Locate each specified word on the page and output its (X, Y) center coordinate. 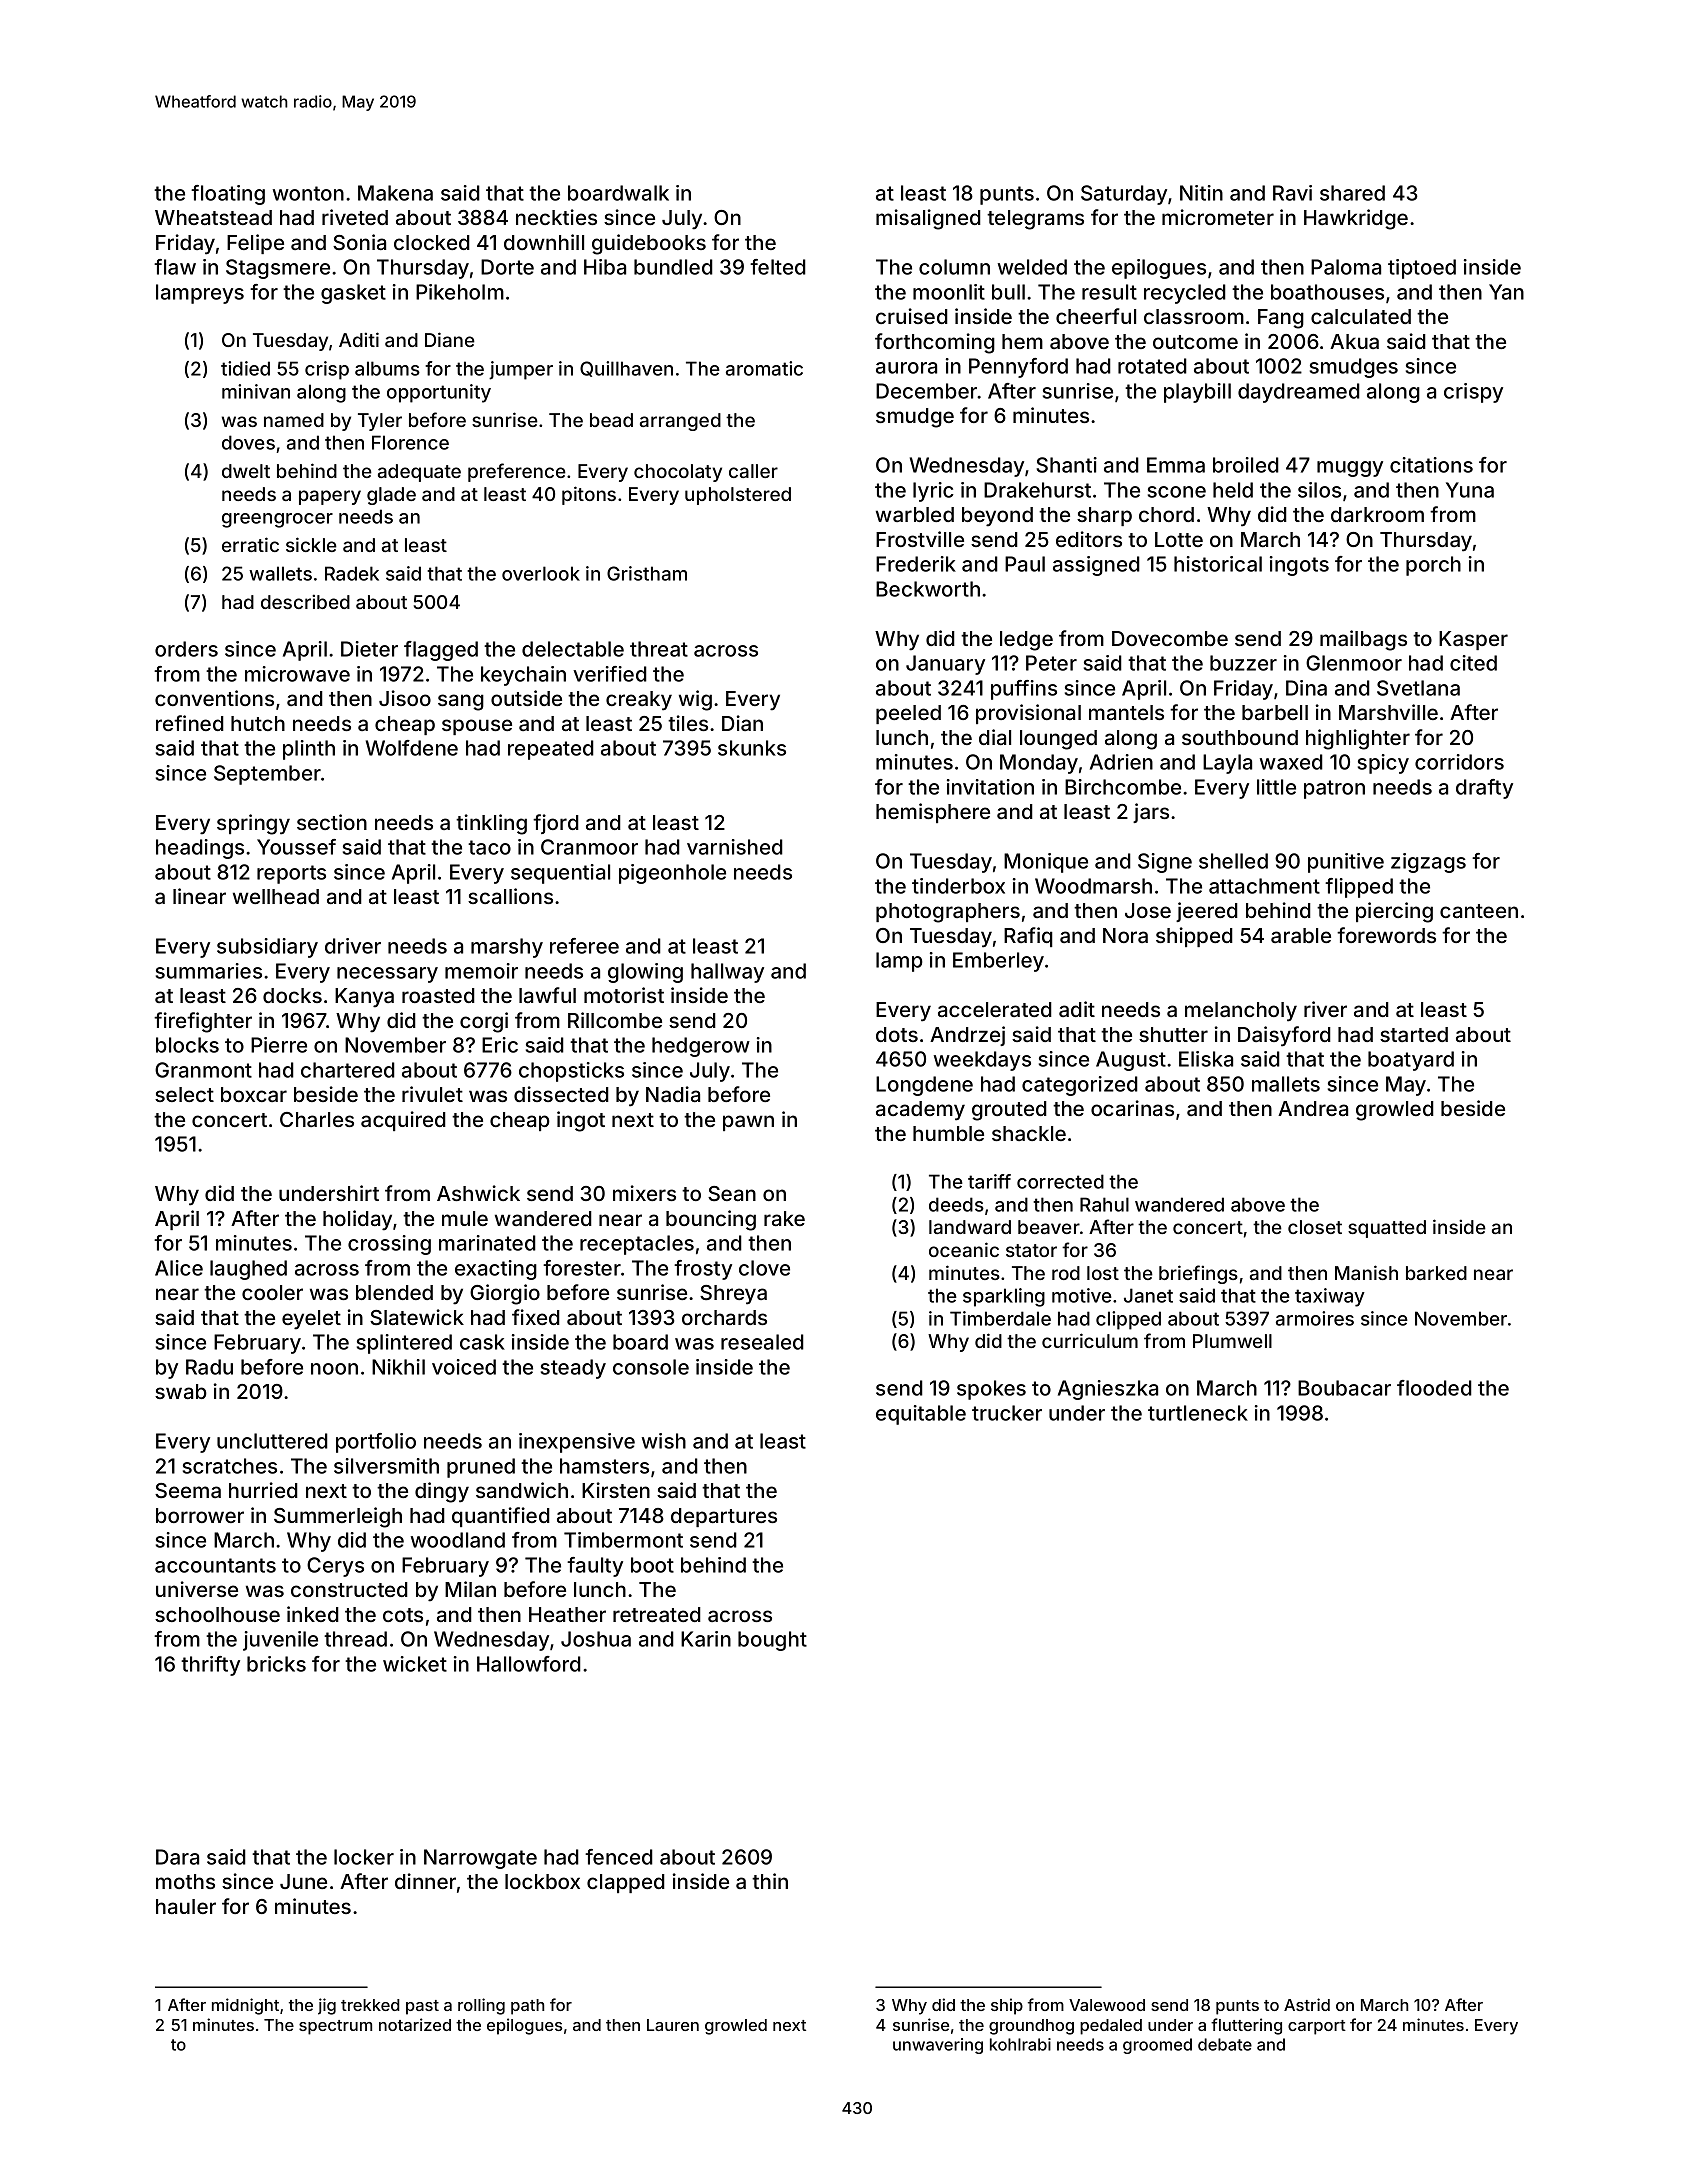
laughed (248, 1270)
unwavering (938, 2046)
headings (200, 849)
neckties (556, 217)
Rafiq (1028, 937)
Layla (1227, 764)
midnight (245, 2006)
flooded (1434, 1388)
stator (1031, 1250)
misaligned (928, 219)
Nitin (1201, 193)
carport (1317, 2027)
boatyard (1411, 1061)
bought (772, 1641)
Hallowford (529, 1664)
